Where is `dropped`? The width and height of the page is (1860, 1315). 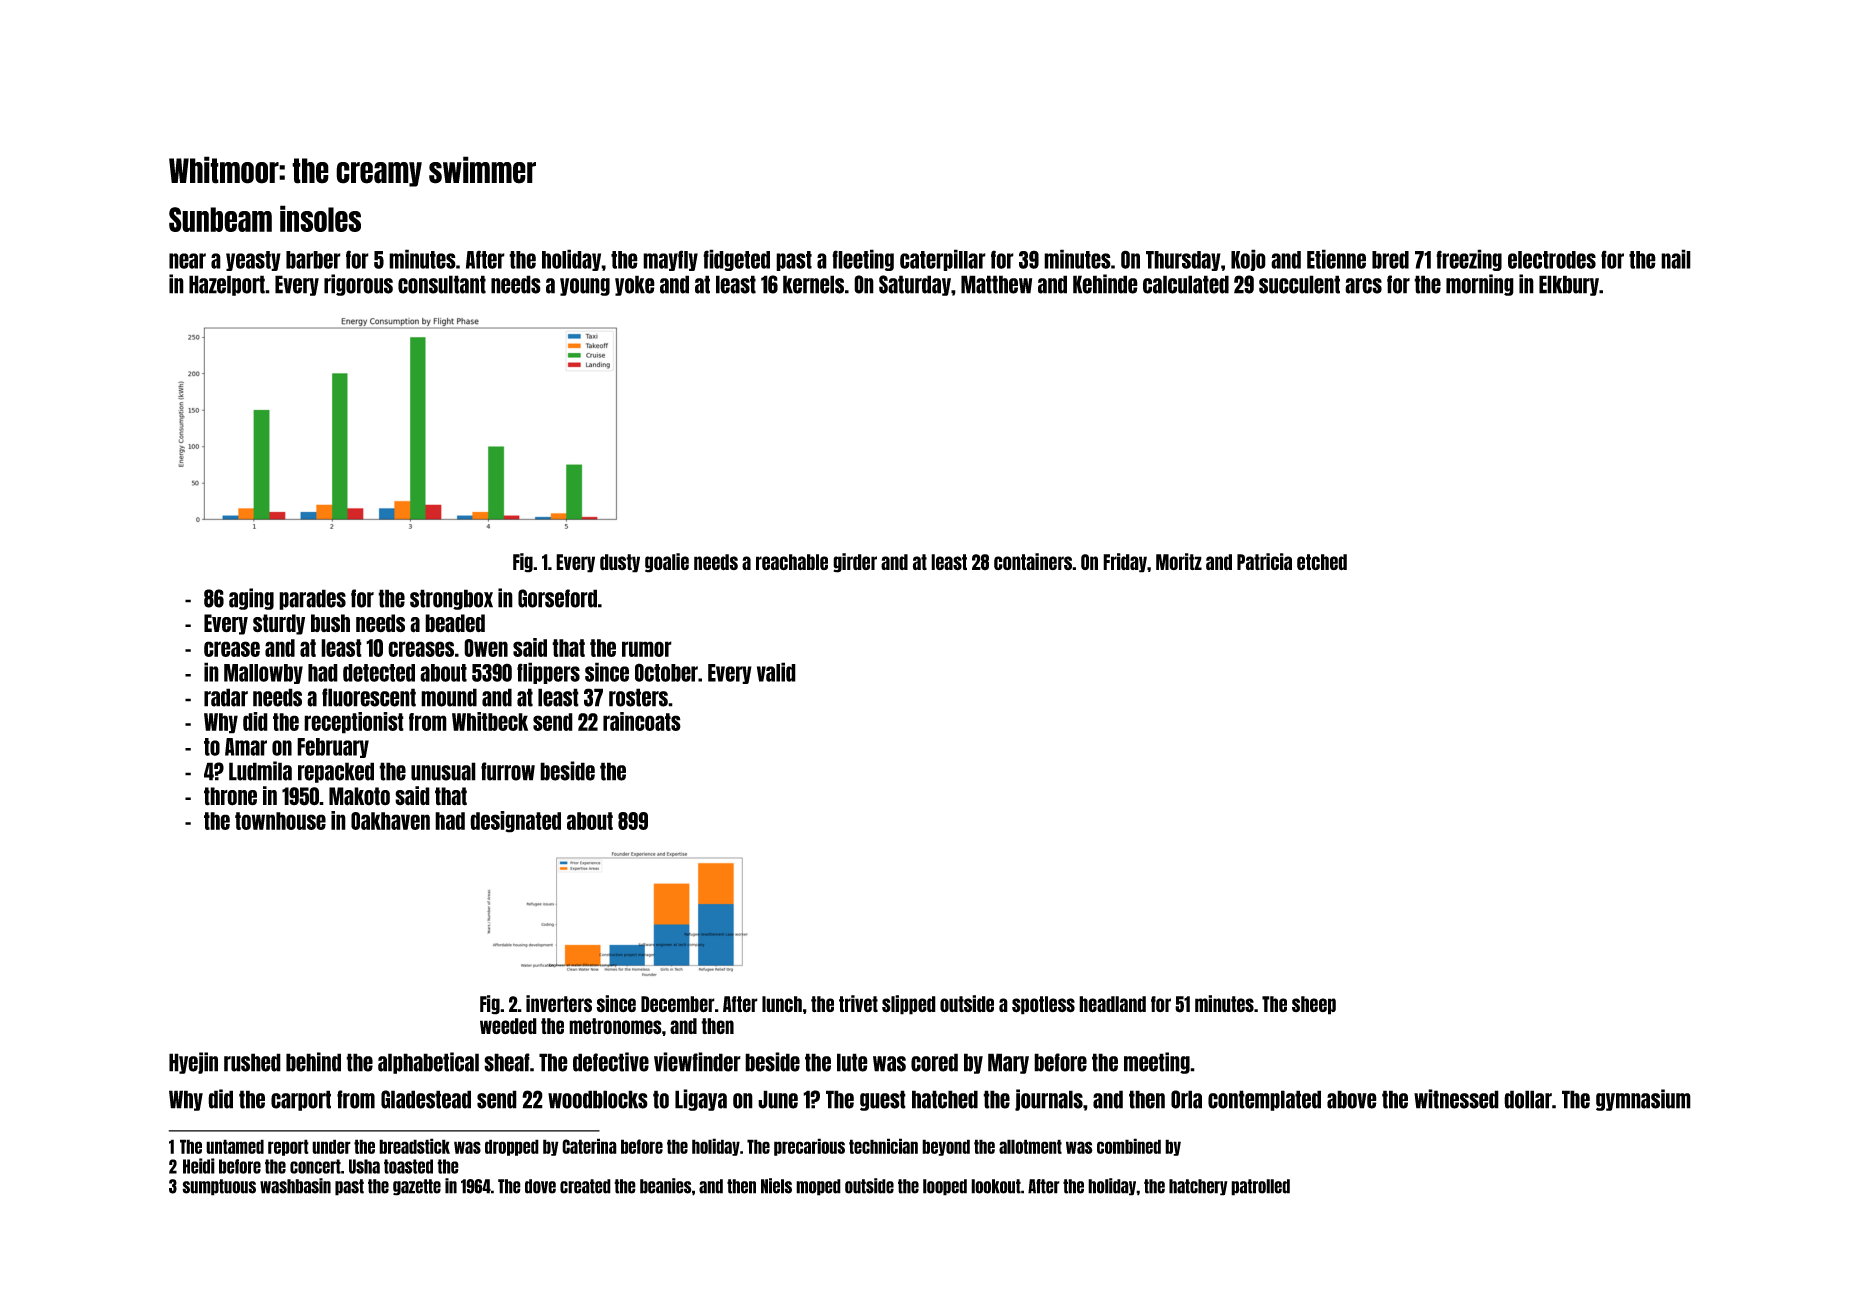 dropped is located at coordinates (512, 1147).
